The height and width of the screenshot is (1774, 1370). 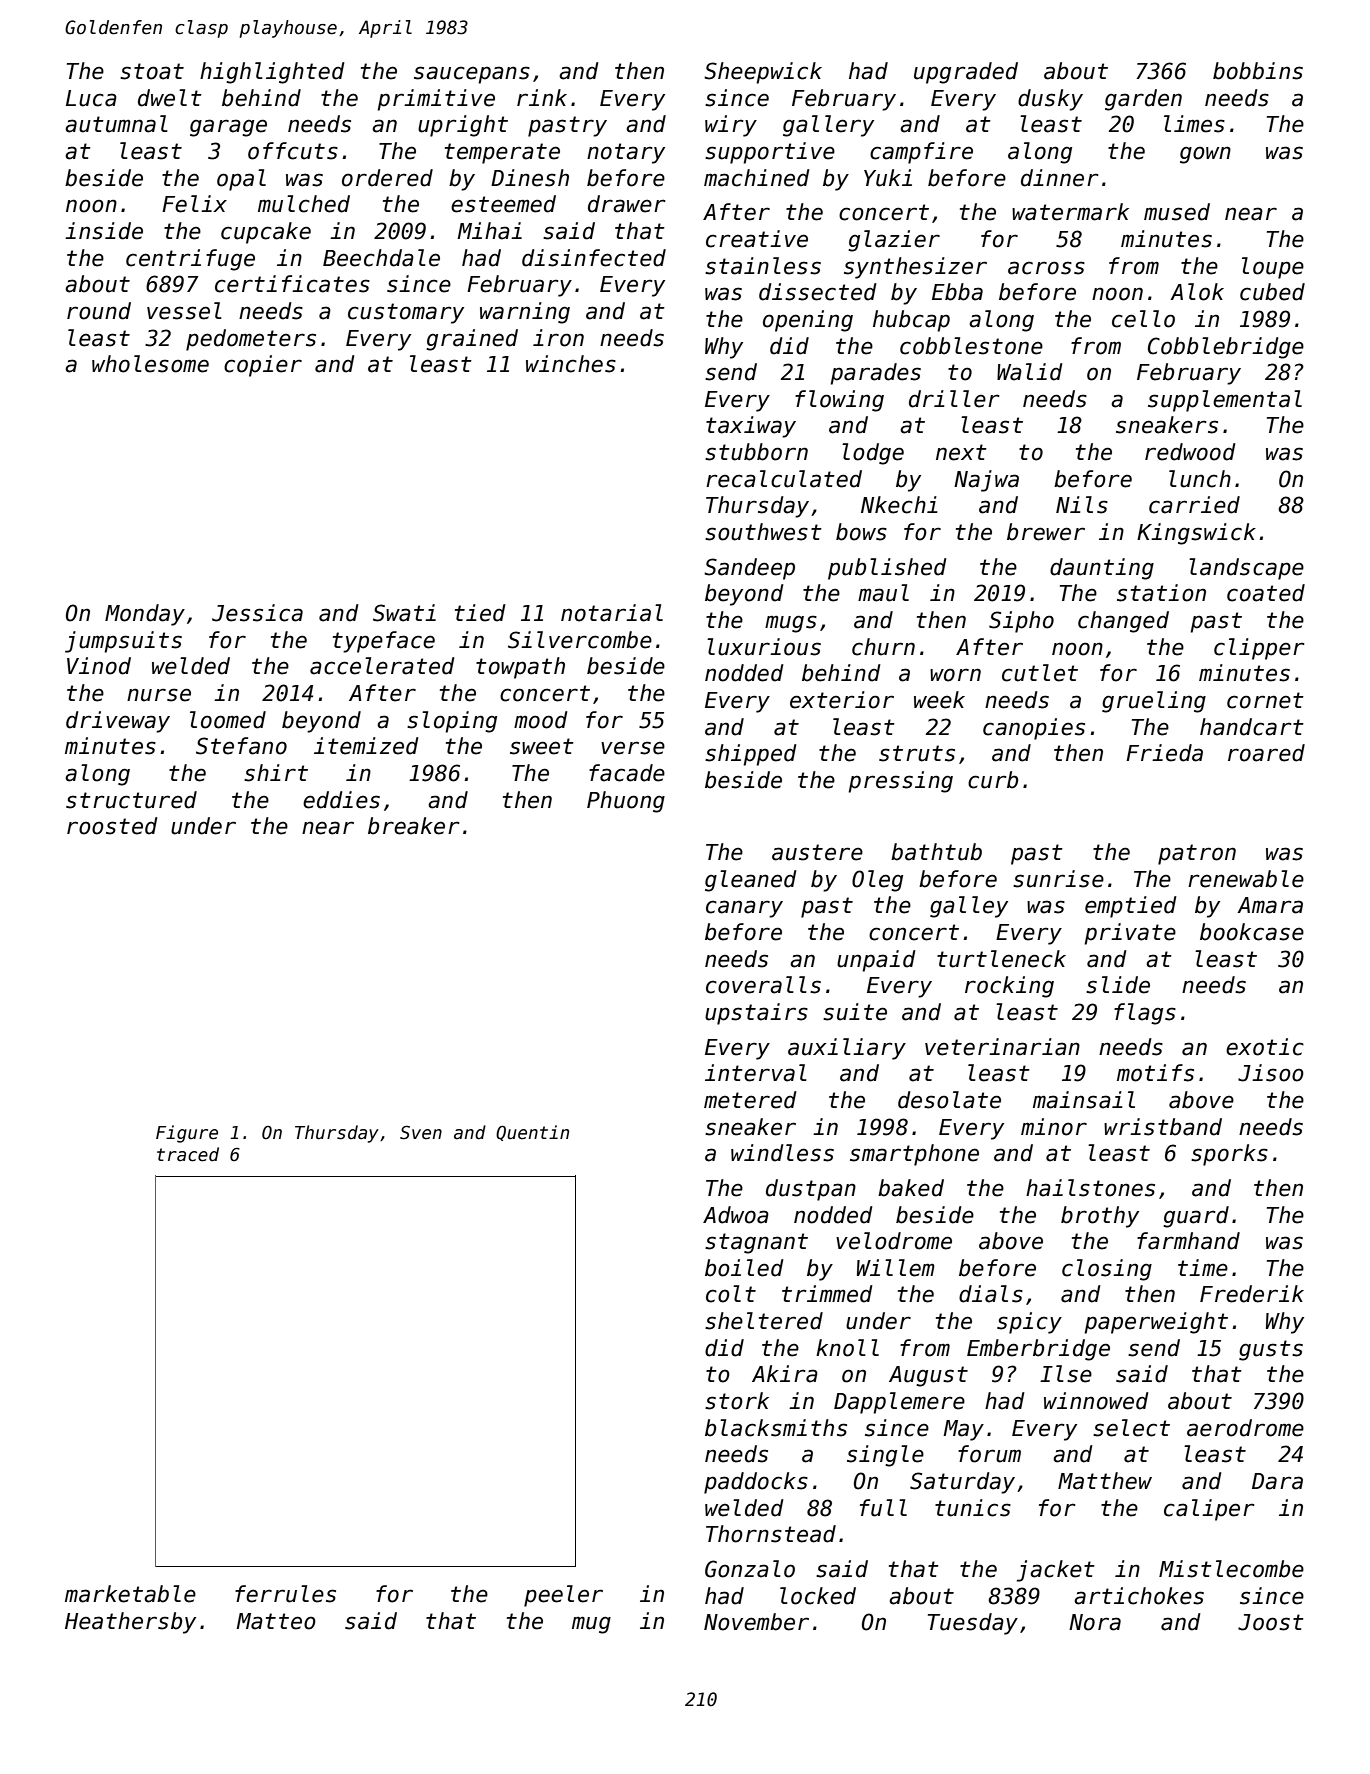 I want to click on clipper, so click(x=1259, y=649).
